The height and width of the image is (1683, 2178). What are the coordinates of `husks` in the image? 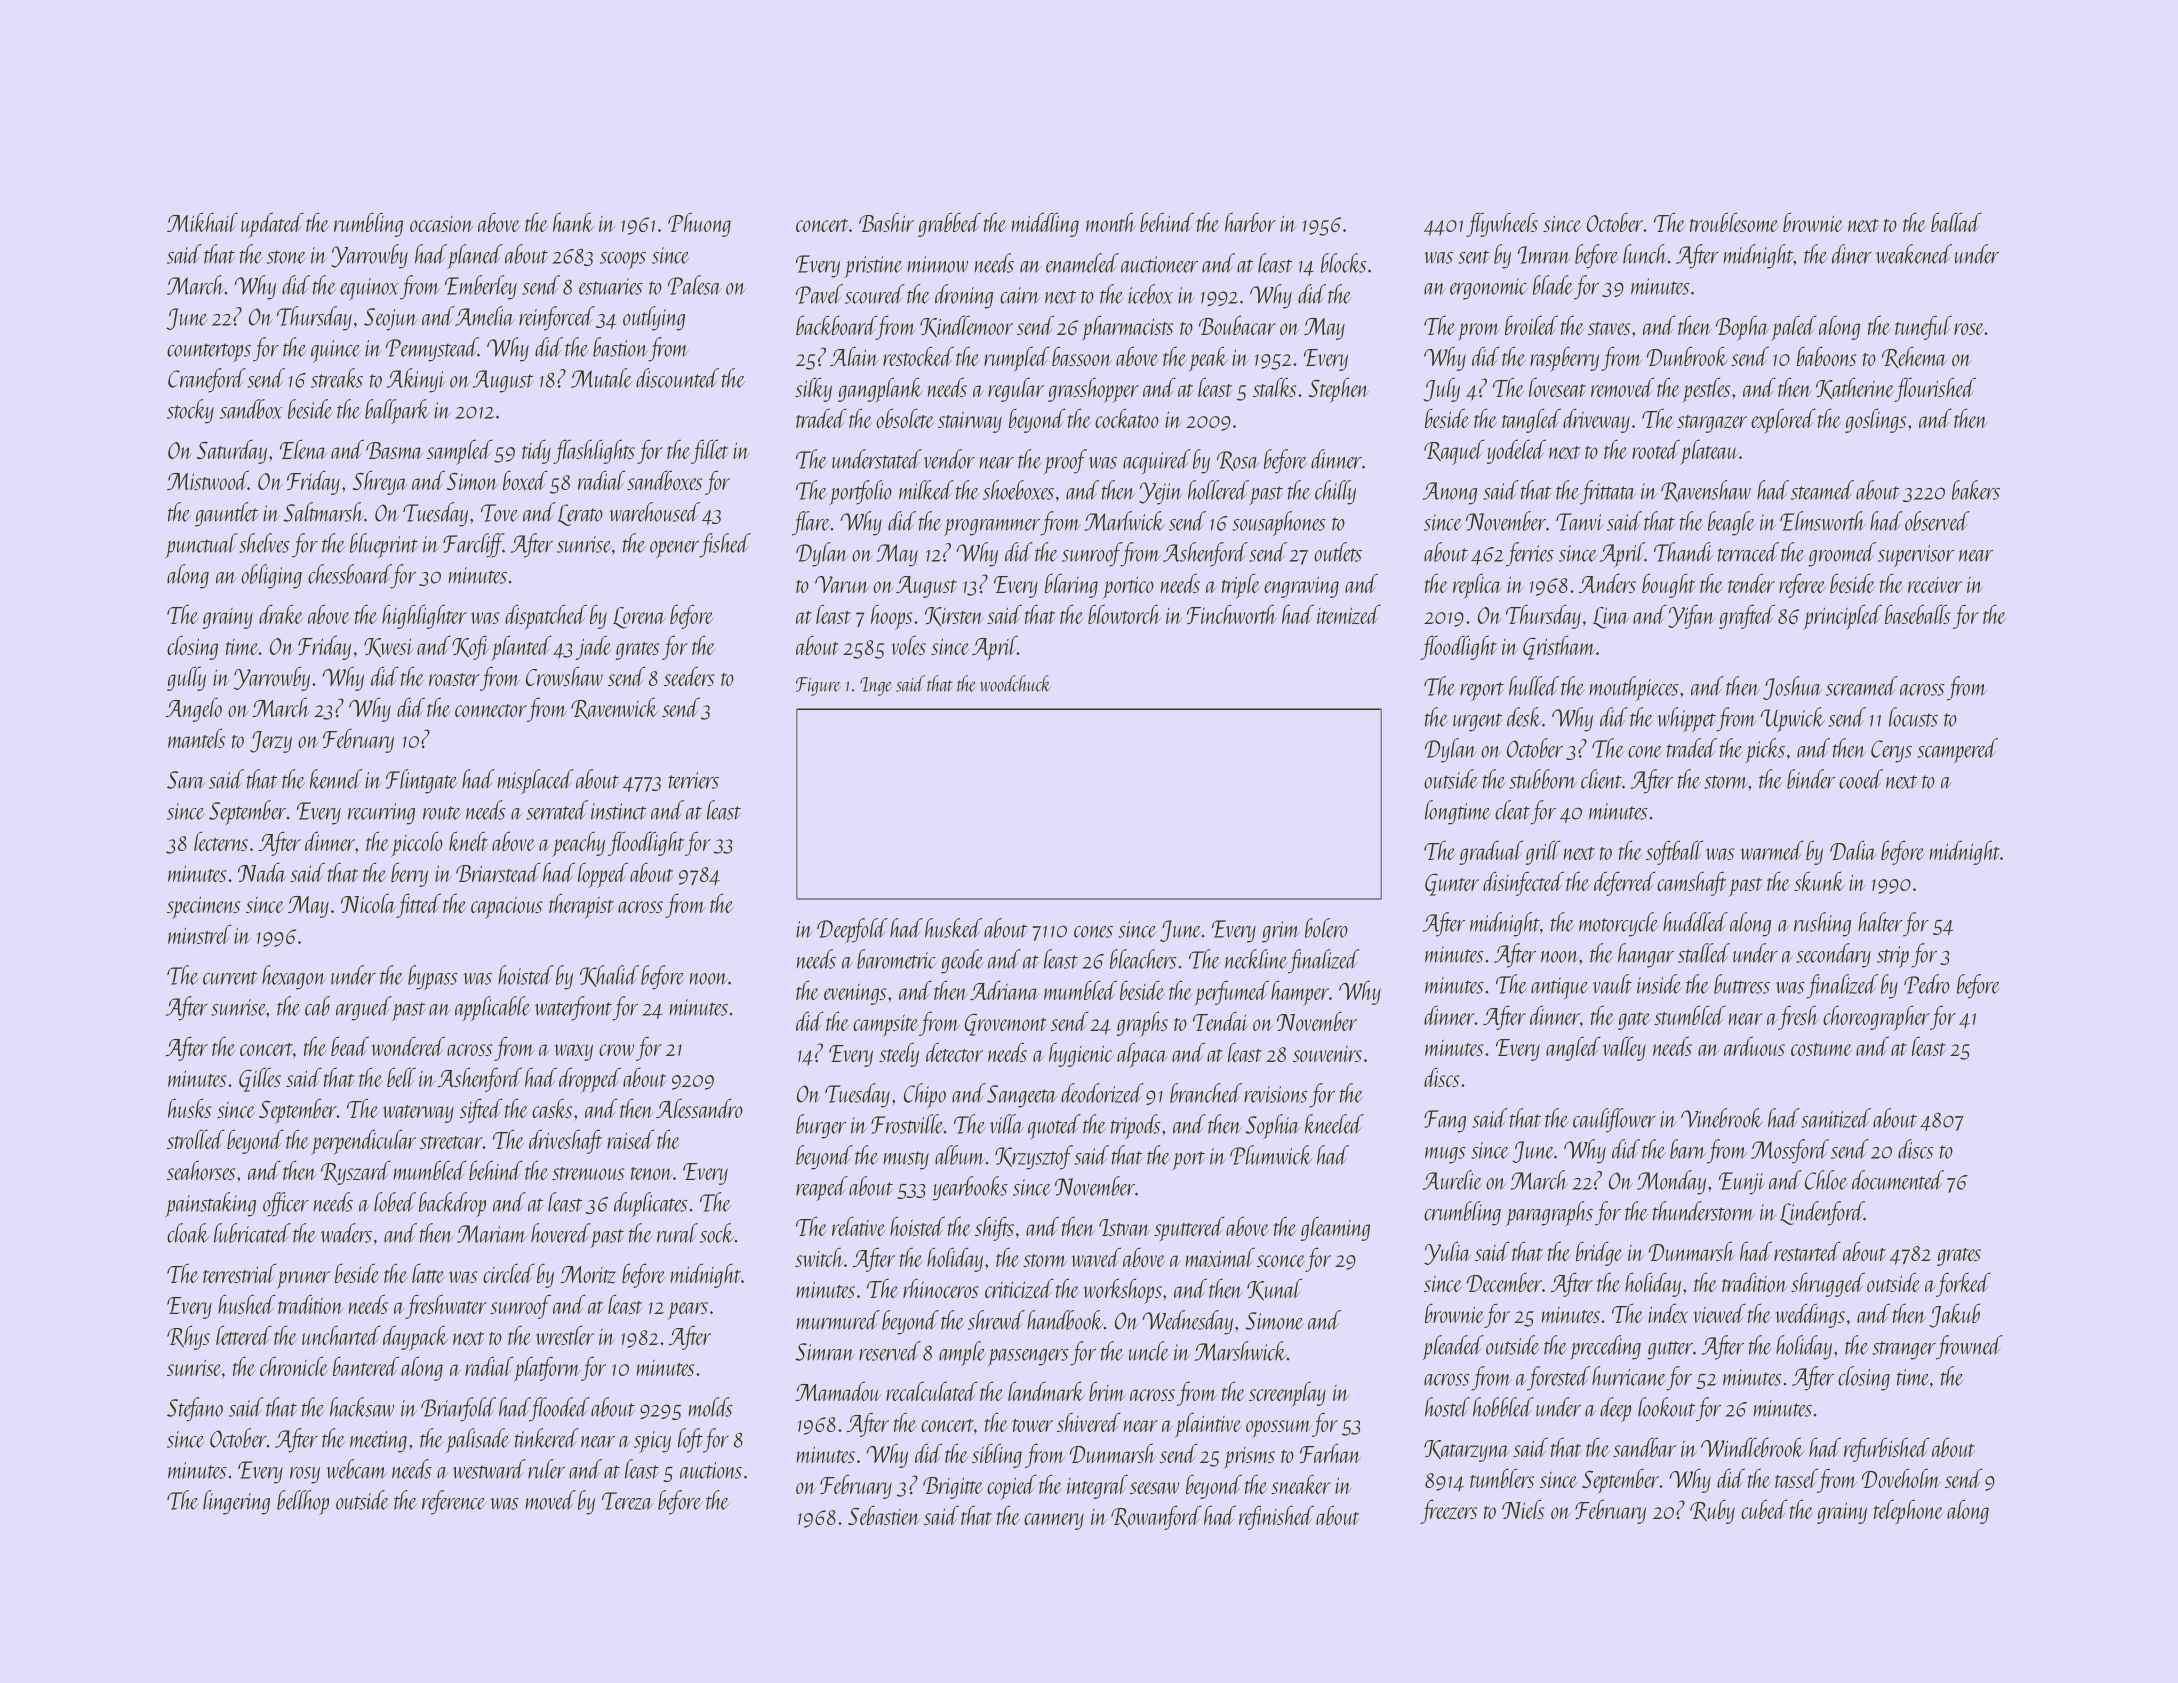 It's located at (189, 1108).
